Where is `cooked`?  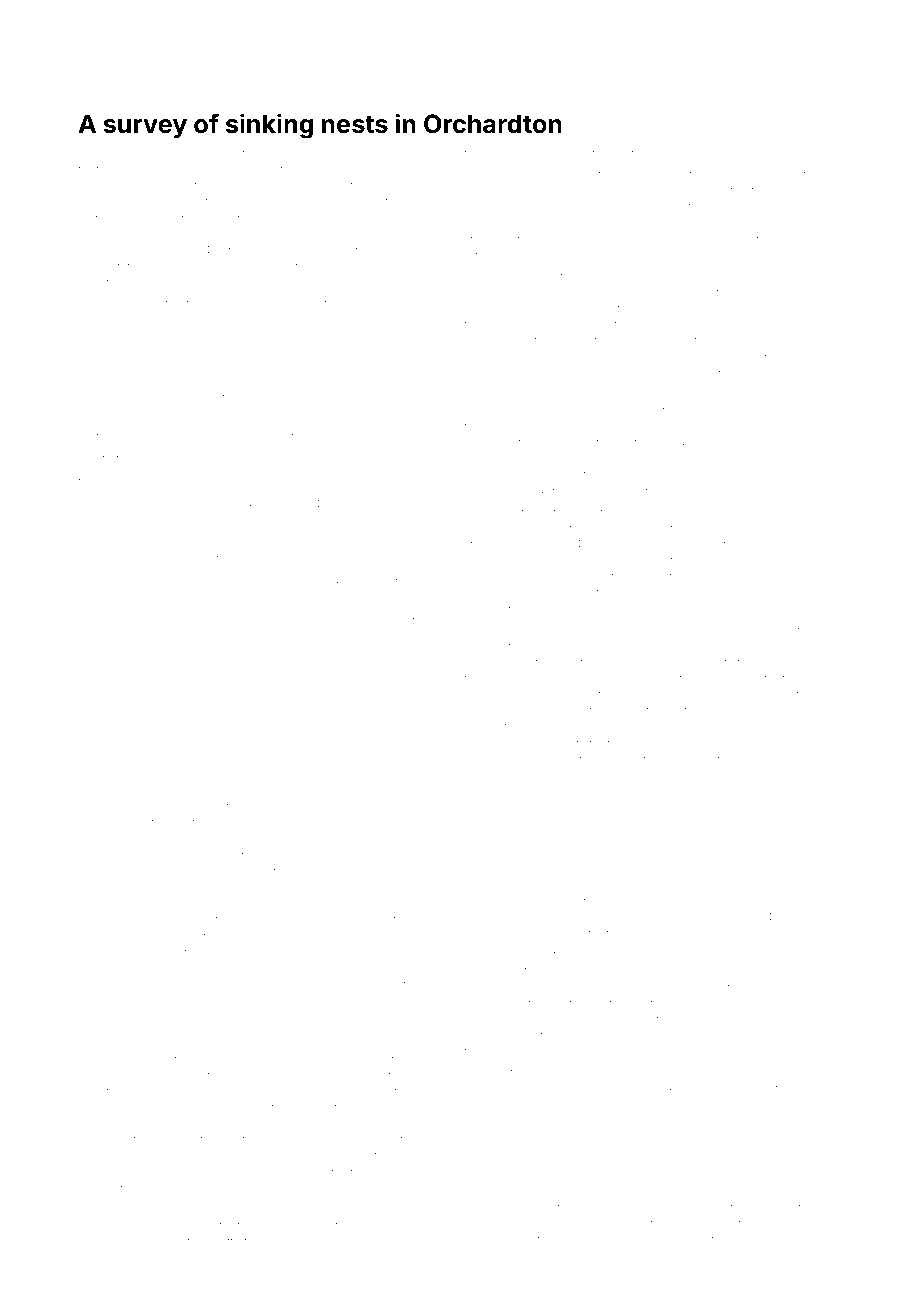 cooked is located at coordinates (356, 807).
